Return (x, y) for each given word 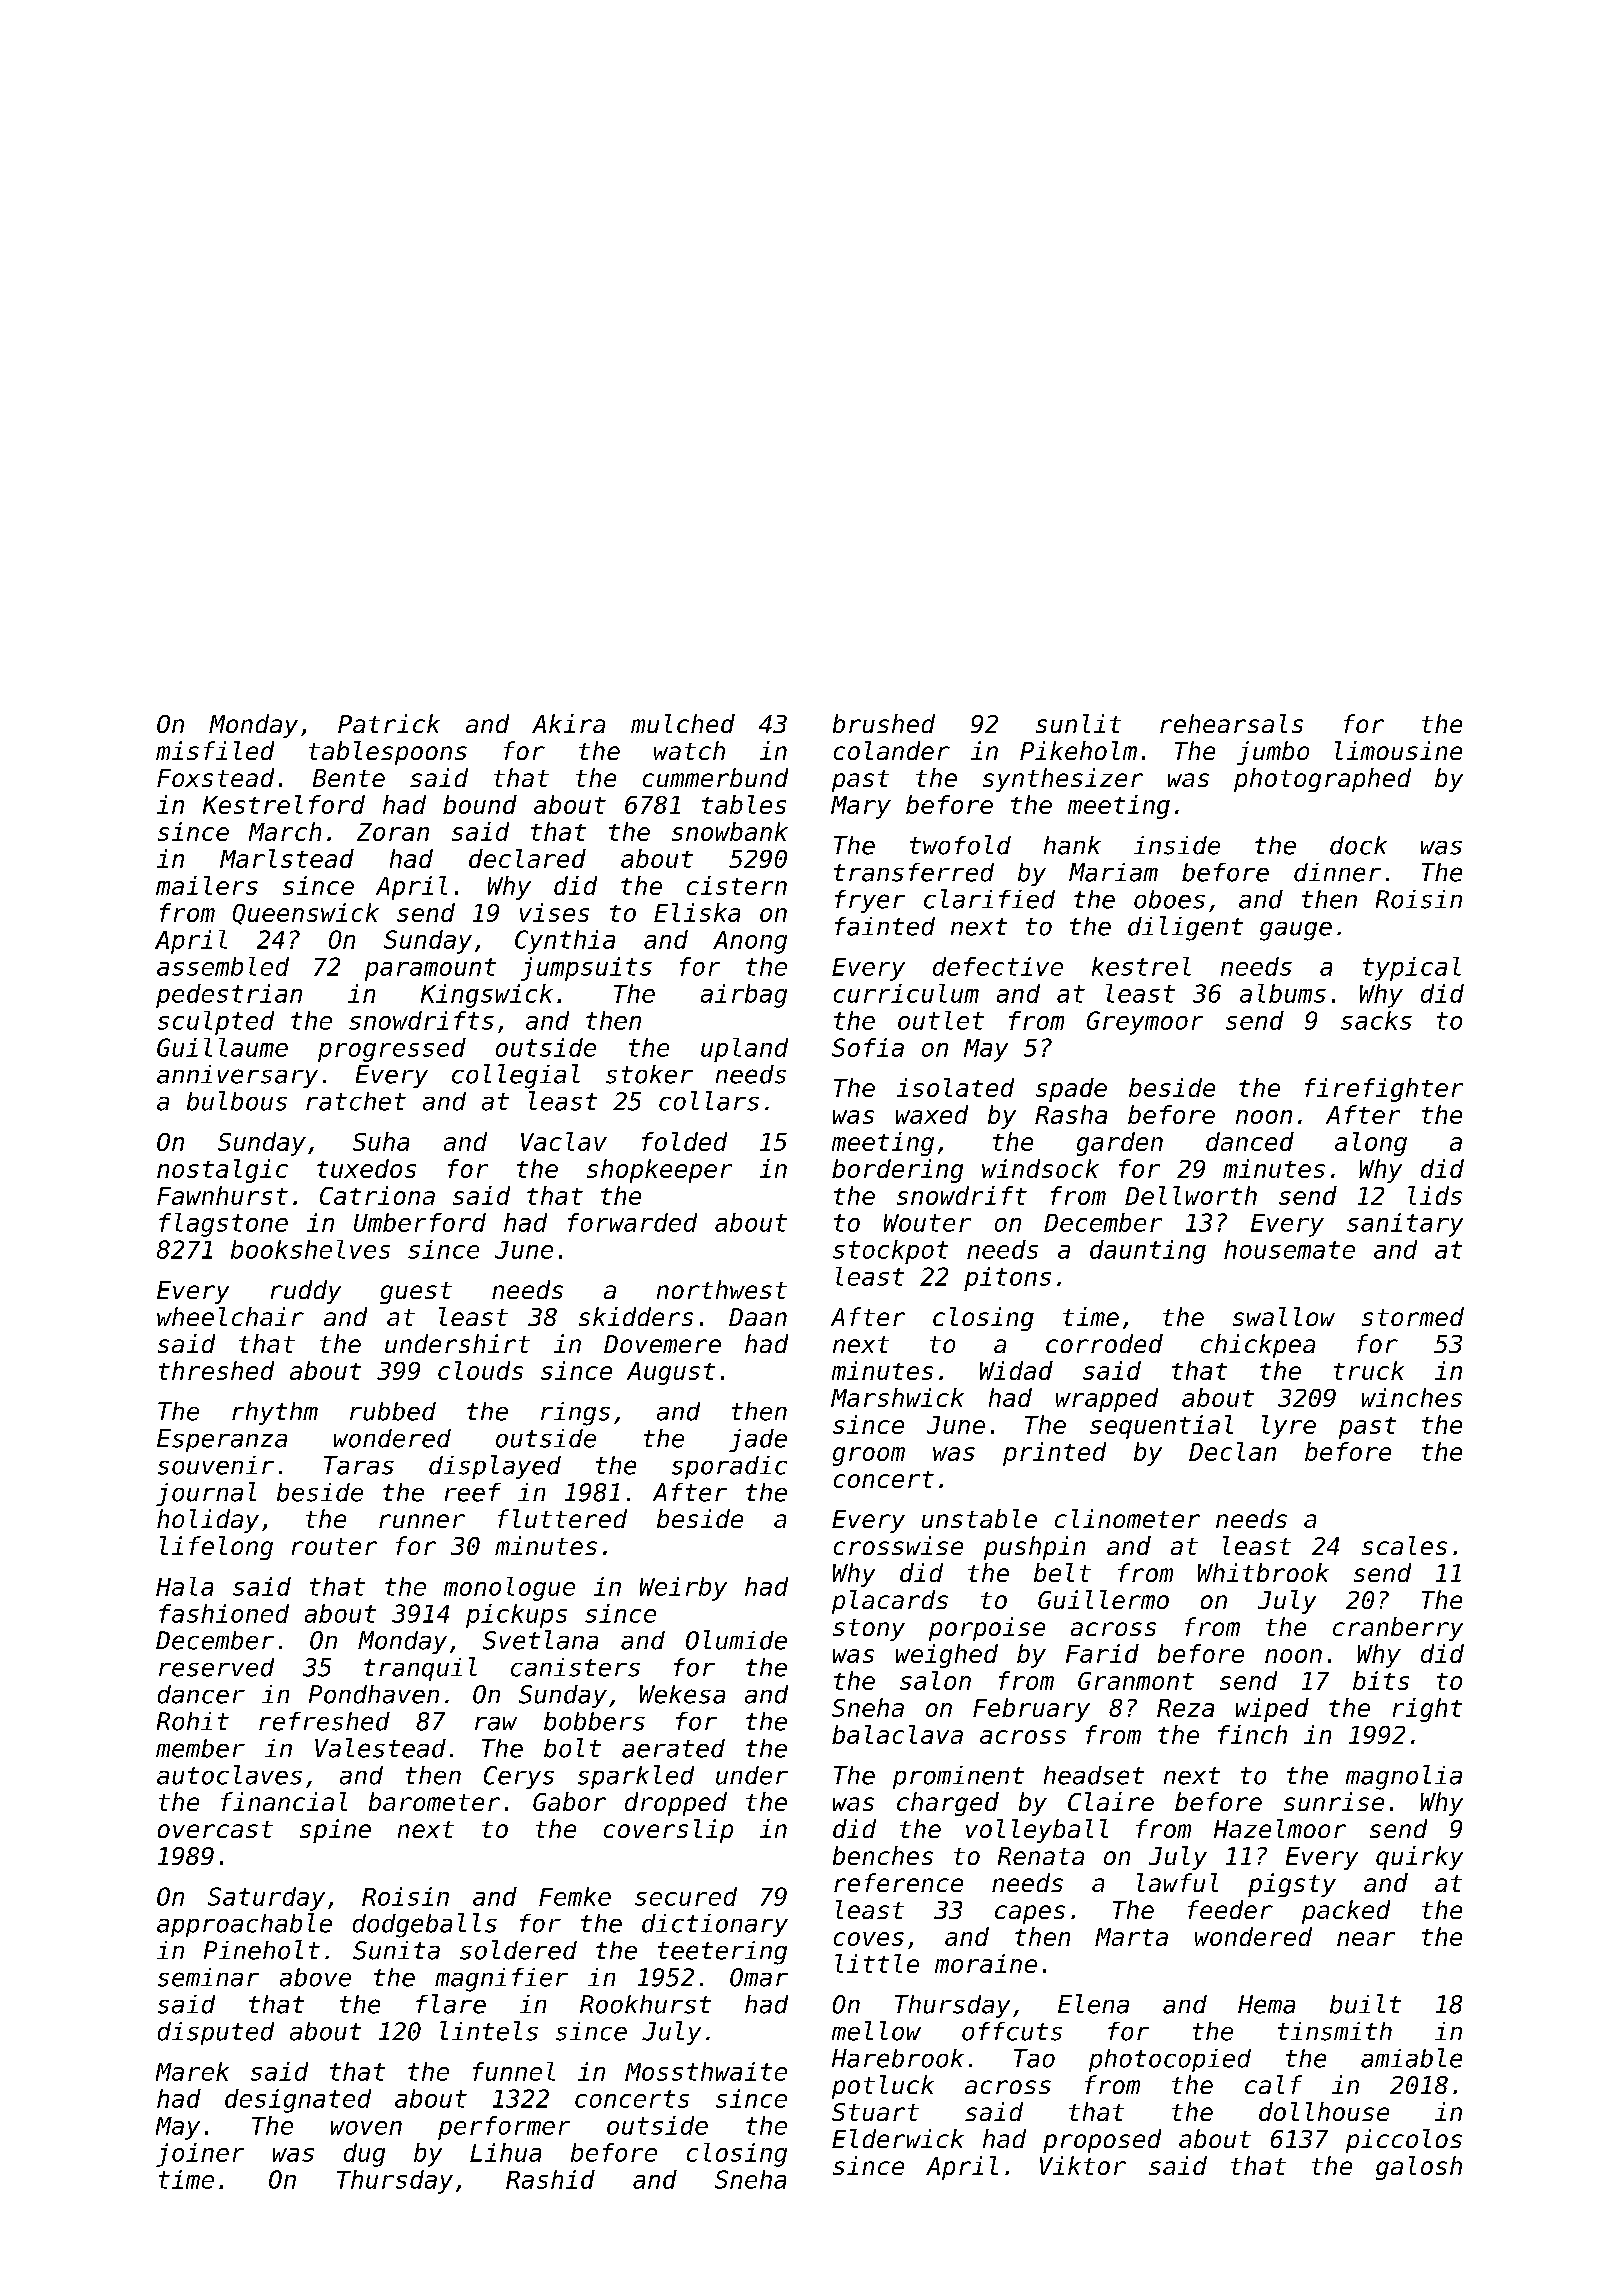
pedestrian (229, 996)
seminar (208, 1977)
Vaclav (564, 1141)
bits (1381, 1680)
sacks (1376, 1020)
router (334, 1546)
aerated (673, 1748)
